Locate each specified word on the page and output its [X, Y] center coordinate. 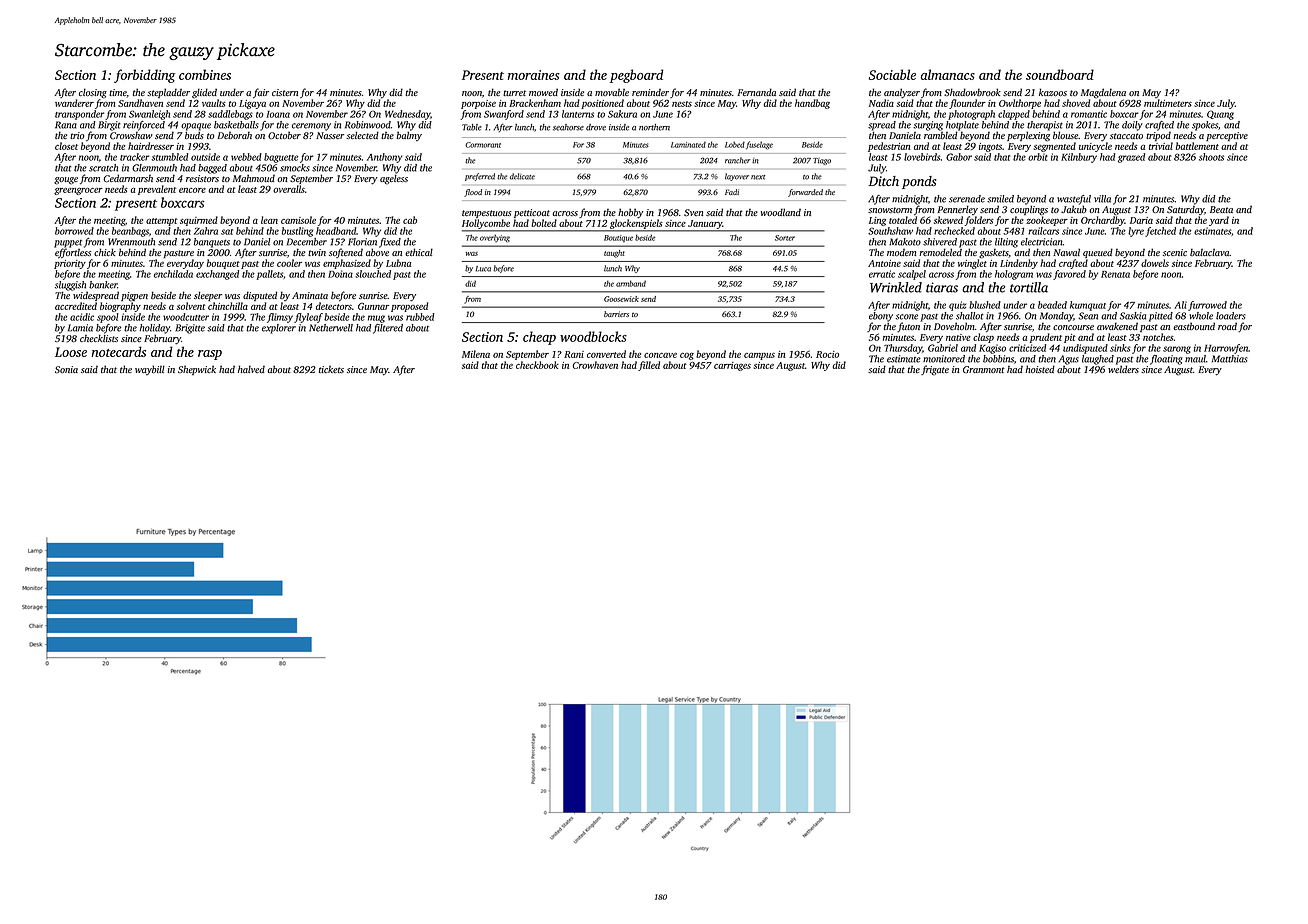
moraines [534, 75]
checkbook [537, 365]
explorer [279, 329]
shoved [1076, 103]
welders [1123, 369]
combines [205, 74]
